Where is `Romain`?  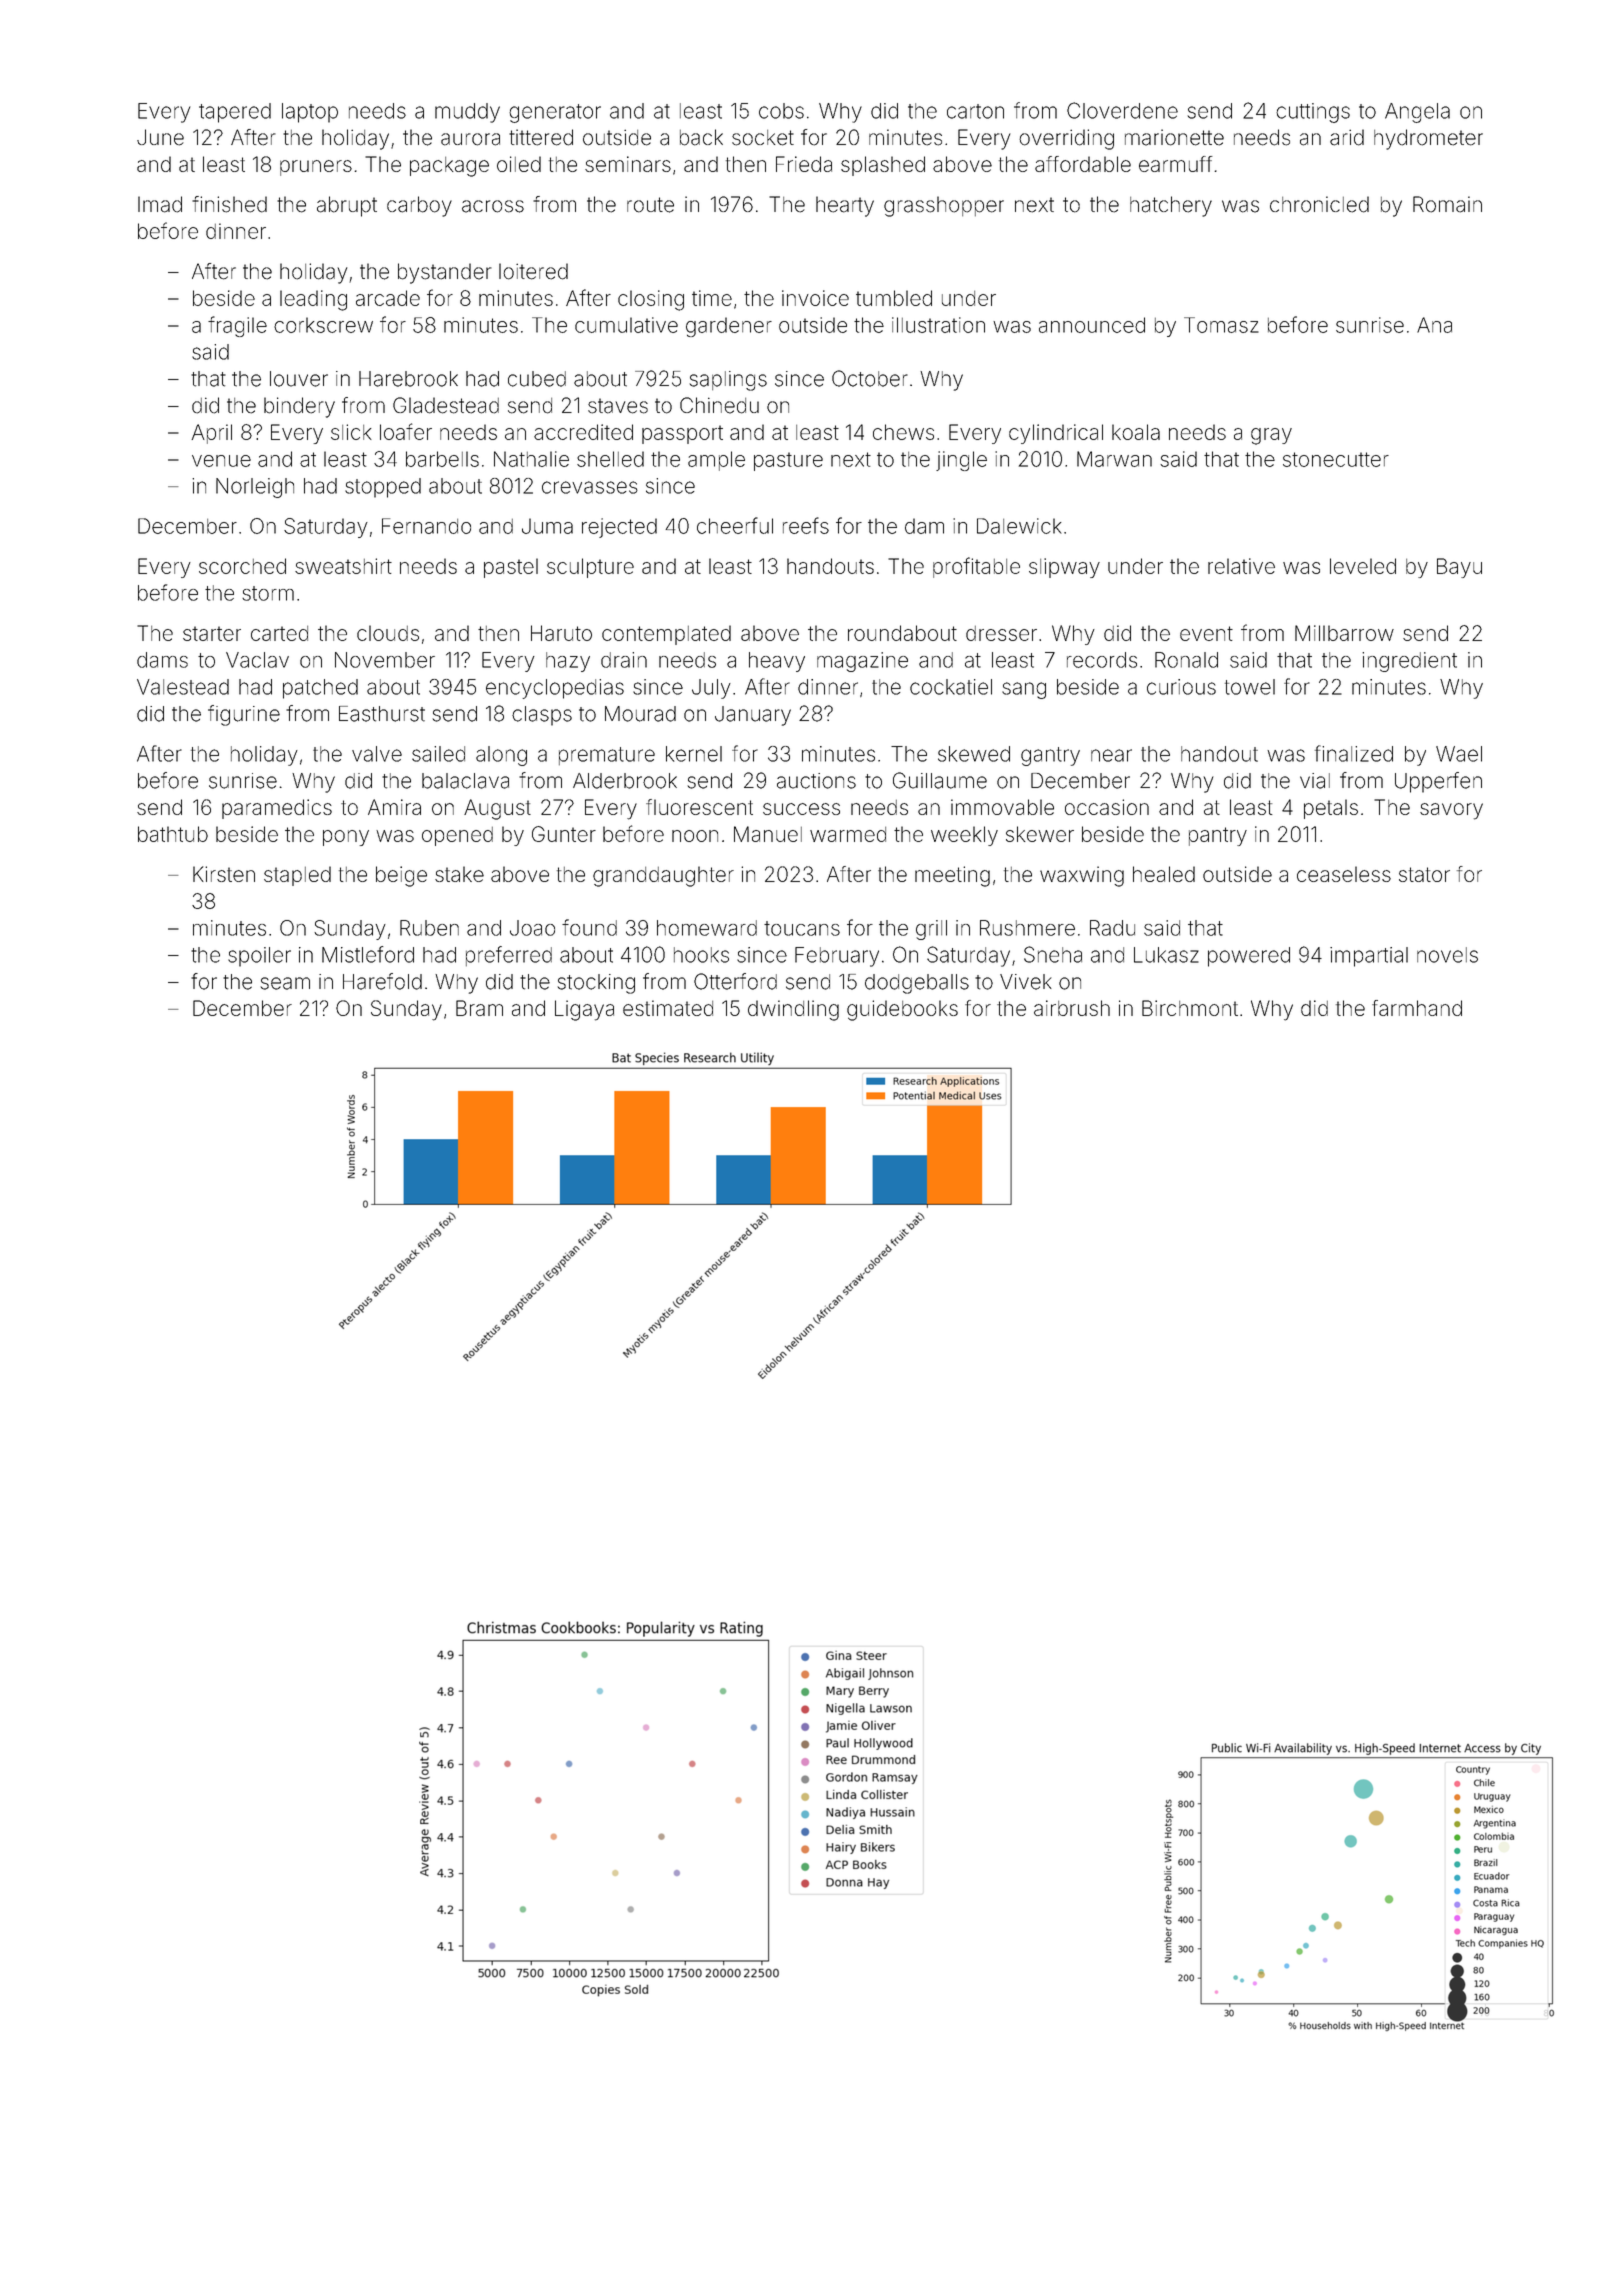
Romain is located at coordinates (1447, 204).
